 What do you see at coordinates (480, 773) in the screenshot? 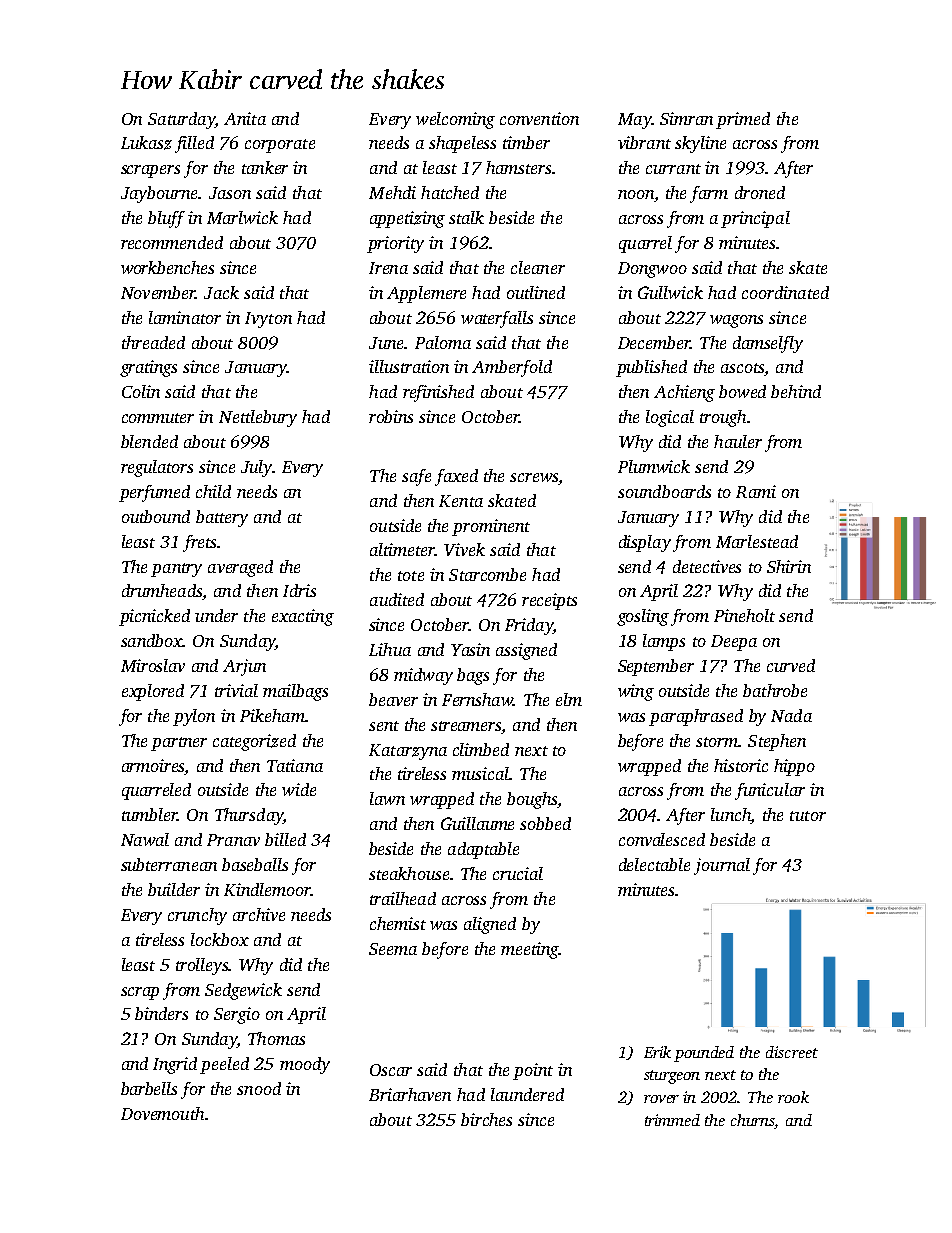
I see `musical` at bounding box center [480, 773].
